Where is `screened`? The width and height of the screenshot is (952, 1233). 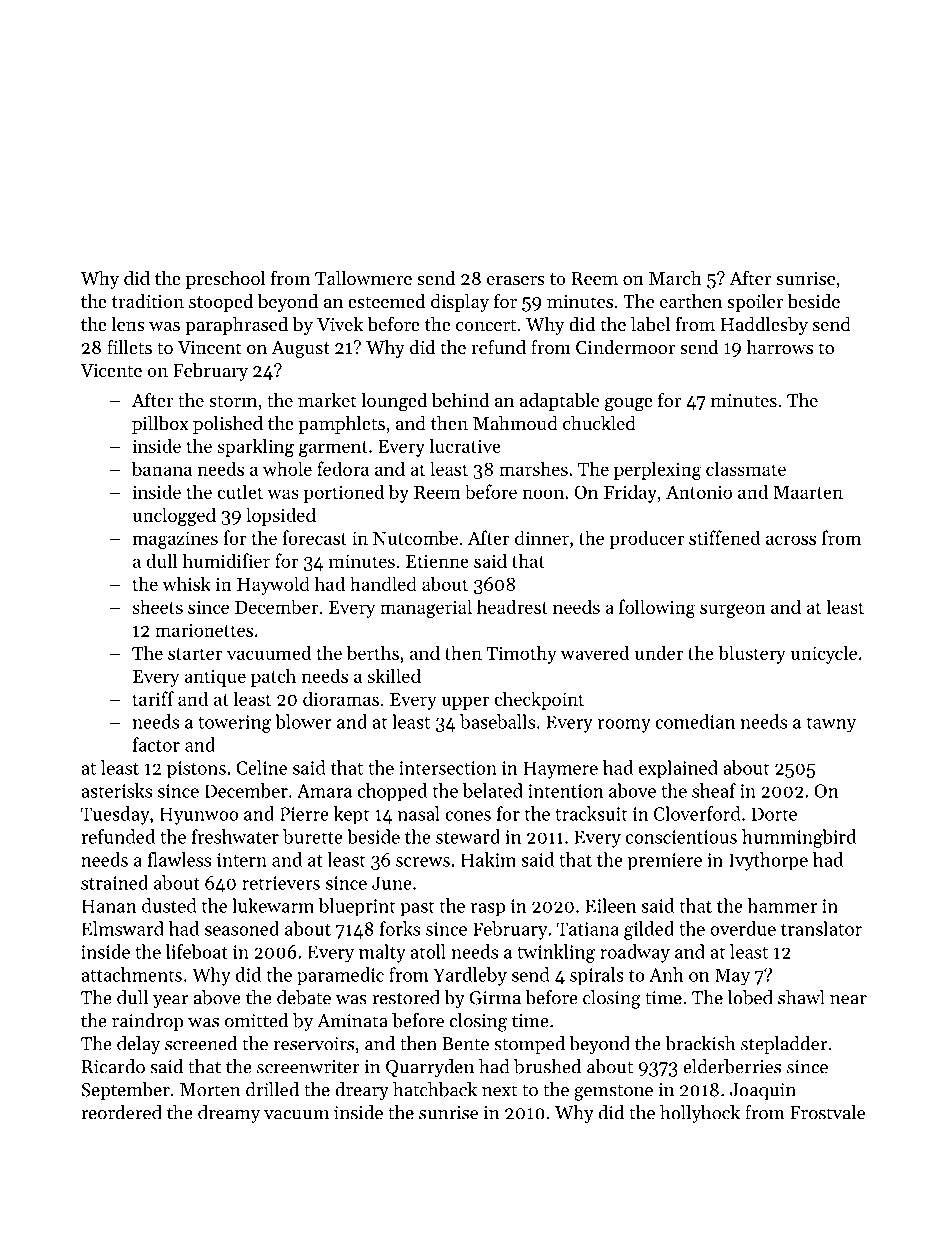
screened is located at coordinates (201, 1043).
